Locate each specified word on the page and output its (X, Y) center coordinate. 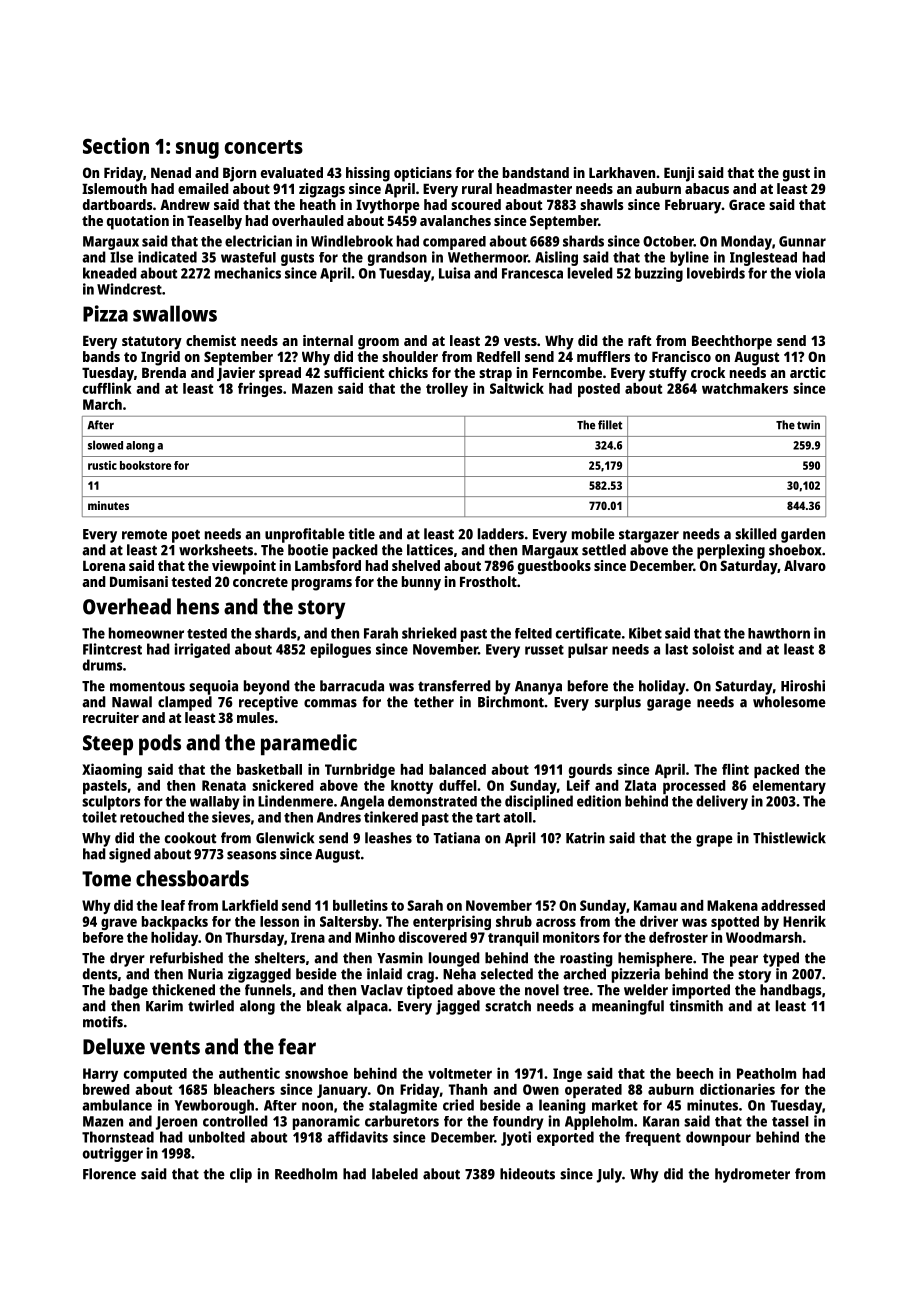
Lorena (104, 565)
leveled (590, 273)
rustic (102, 465)
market (615, 1105)
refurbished (186, 958)
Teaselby (214, 222)
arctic (808, 372)
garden (803, 535)
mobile (593, 534)
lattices (430, 550)
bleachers (244, 1089)
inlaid (384, 974)
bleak (324, 1006)
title (361, 534)
